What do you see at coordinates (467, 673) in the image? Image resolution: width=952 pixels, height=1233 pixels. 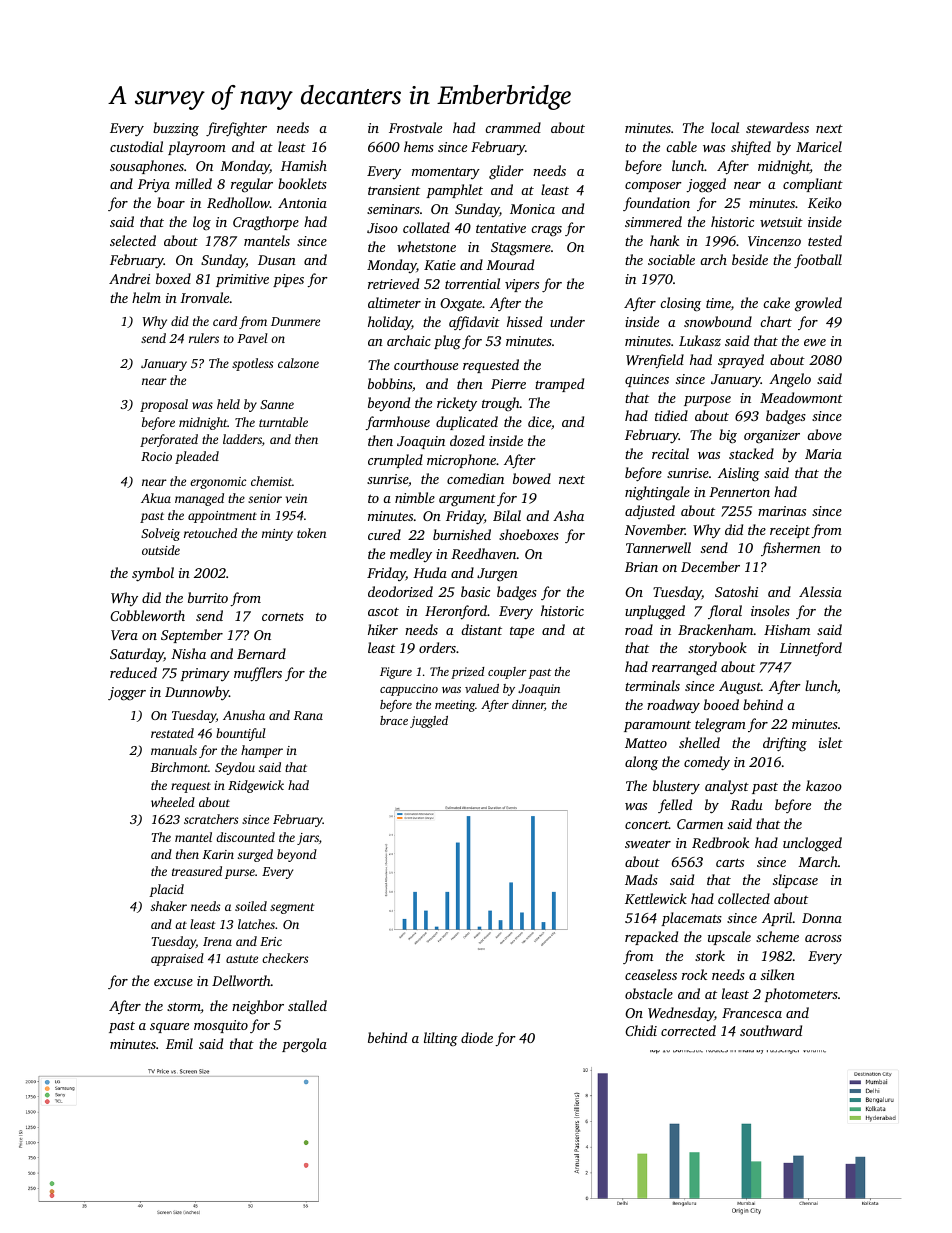 I see `prized` at bounding box center [467, 673].
